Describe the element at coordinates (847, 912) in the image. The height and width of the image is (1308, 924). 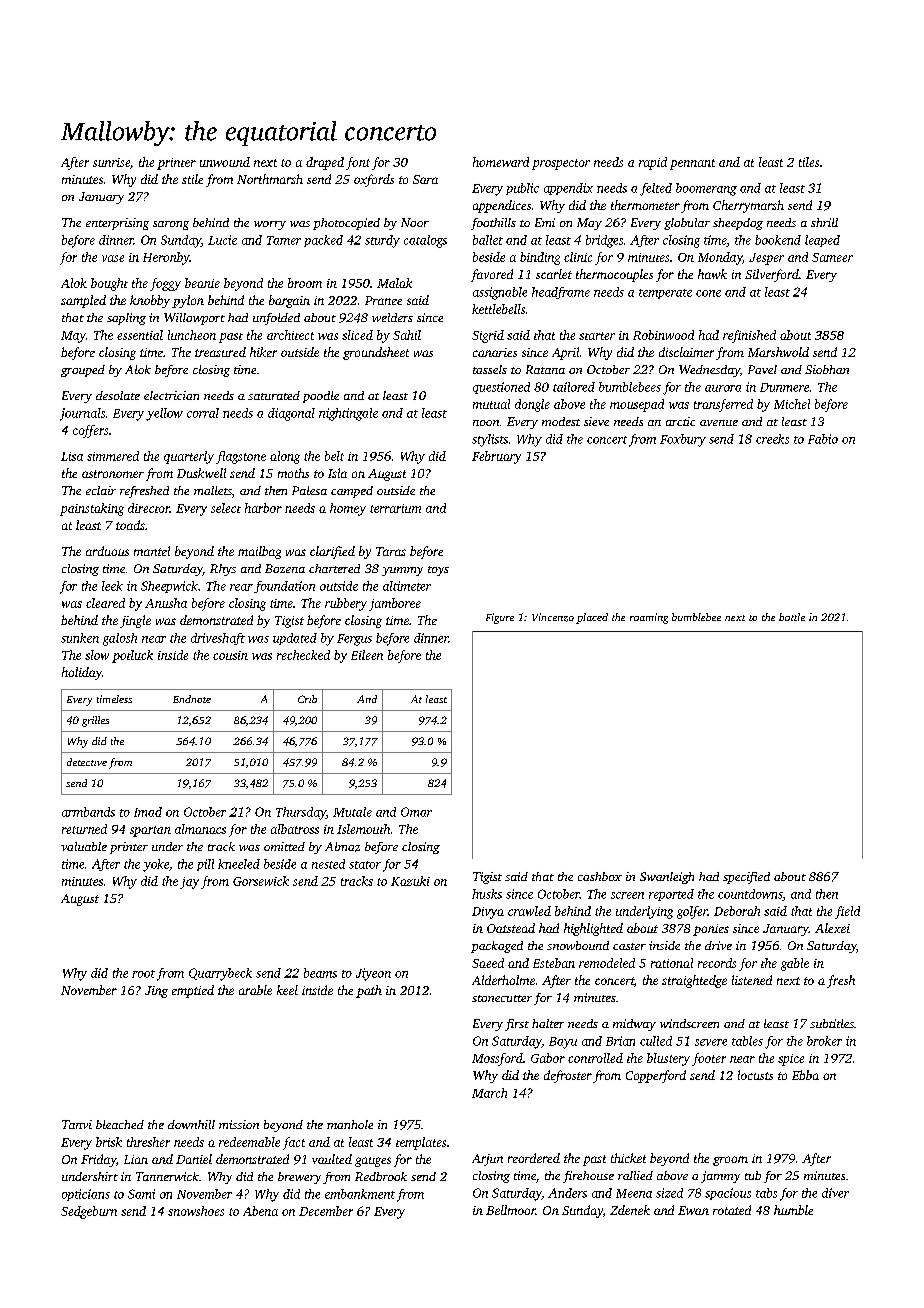
I see `field` at that location.
